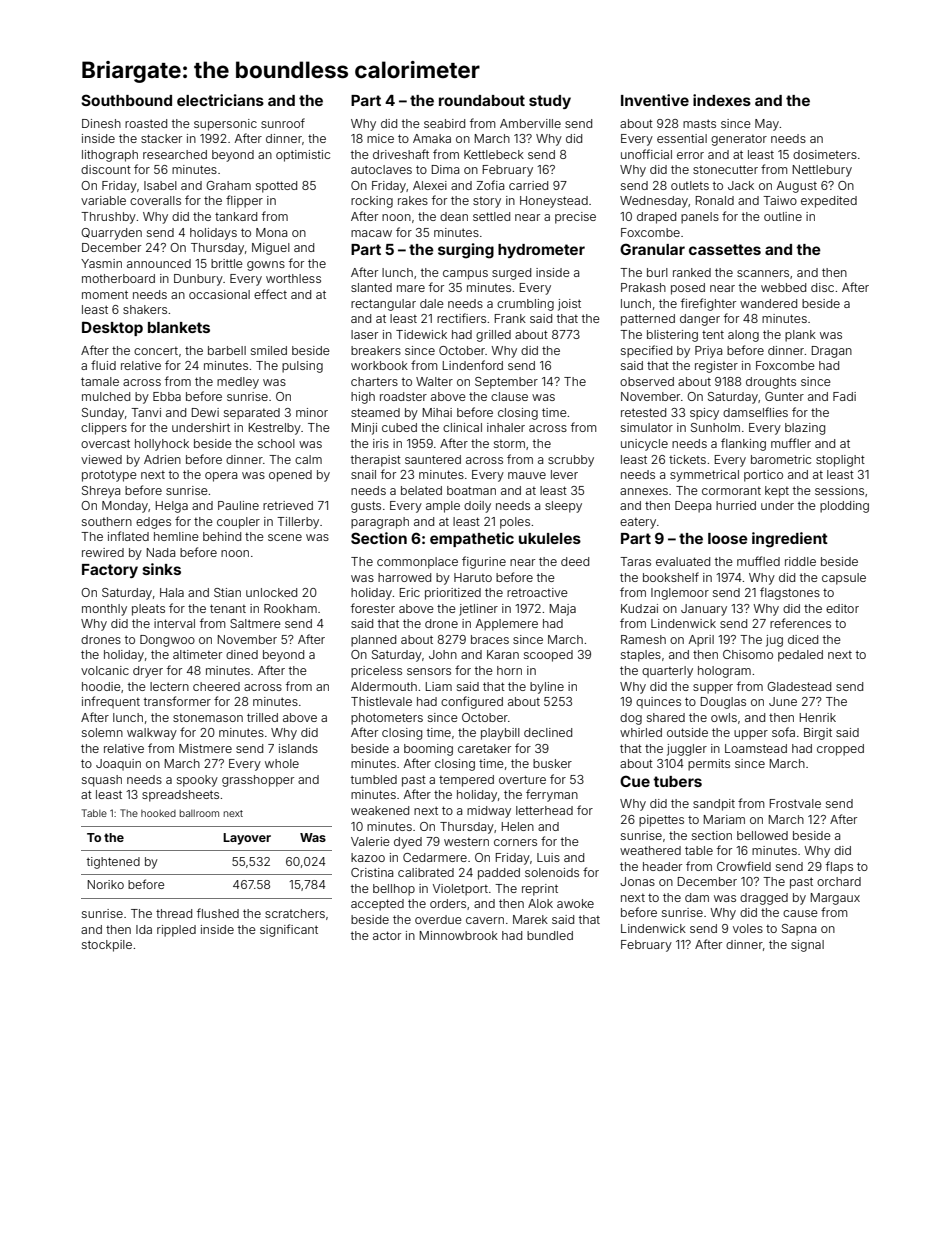  Describe the element at coordinates (220, 100) in the page. I see `electricians` at that location.
